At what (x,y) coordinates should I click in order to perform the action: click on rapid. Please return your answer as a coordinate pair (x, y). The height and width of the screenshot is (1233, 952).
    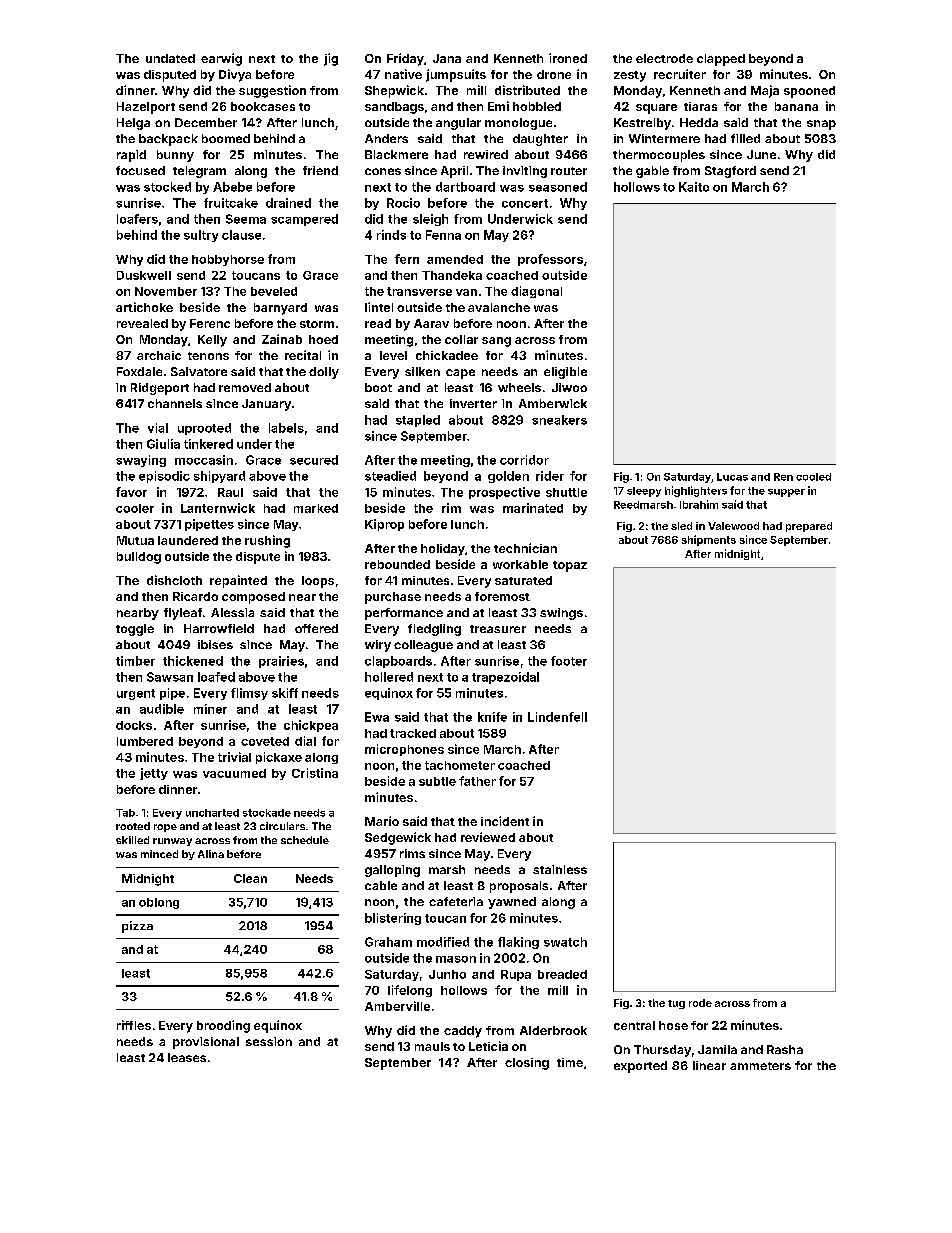
    Looking at the image, I should click on (131, 156).
